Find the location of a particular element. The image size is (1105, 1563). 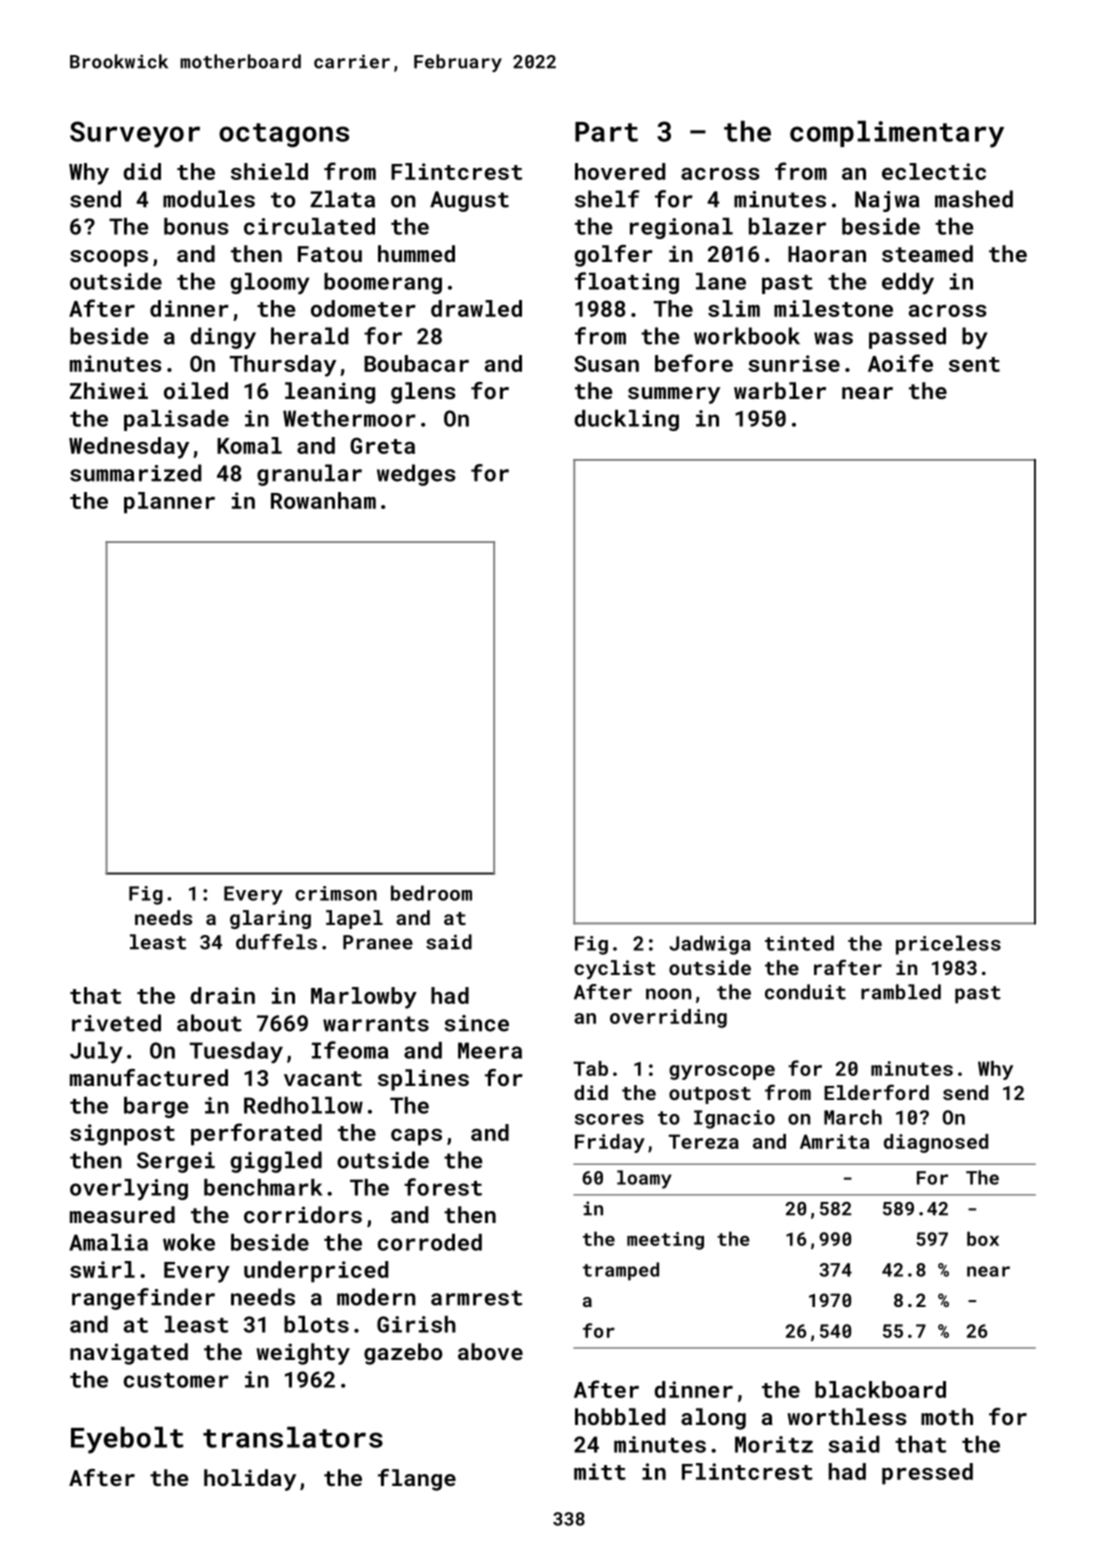

rambled is located at coordinates (901, 992).
